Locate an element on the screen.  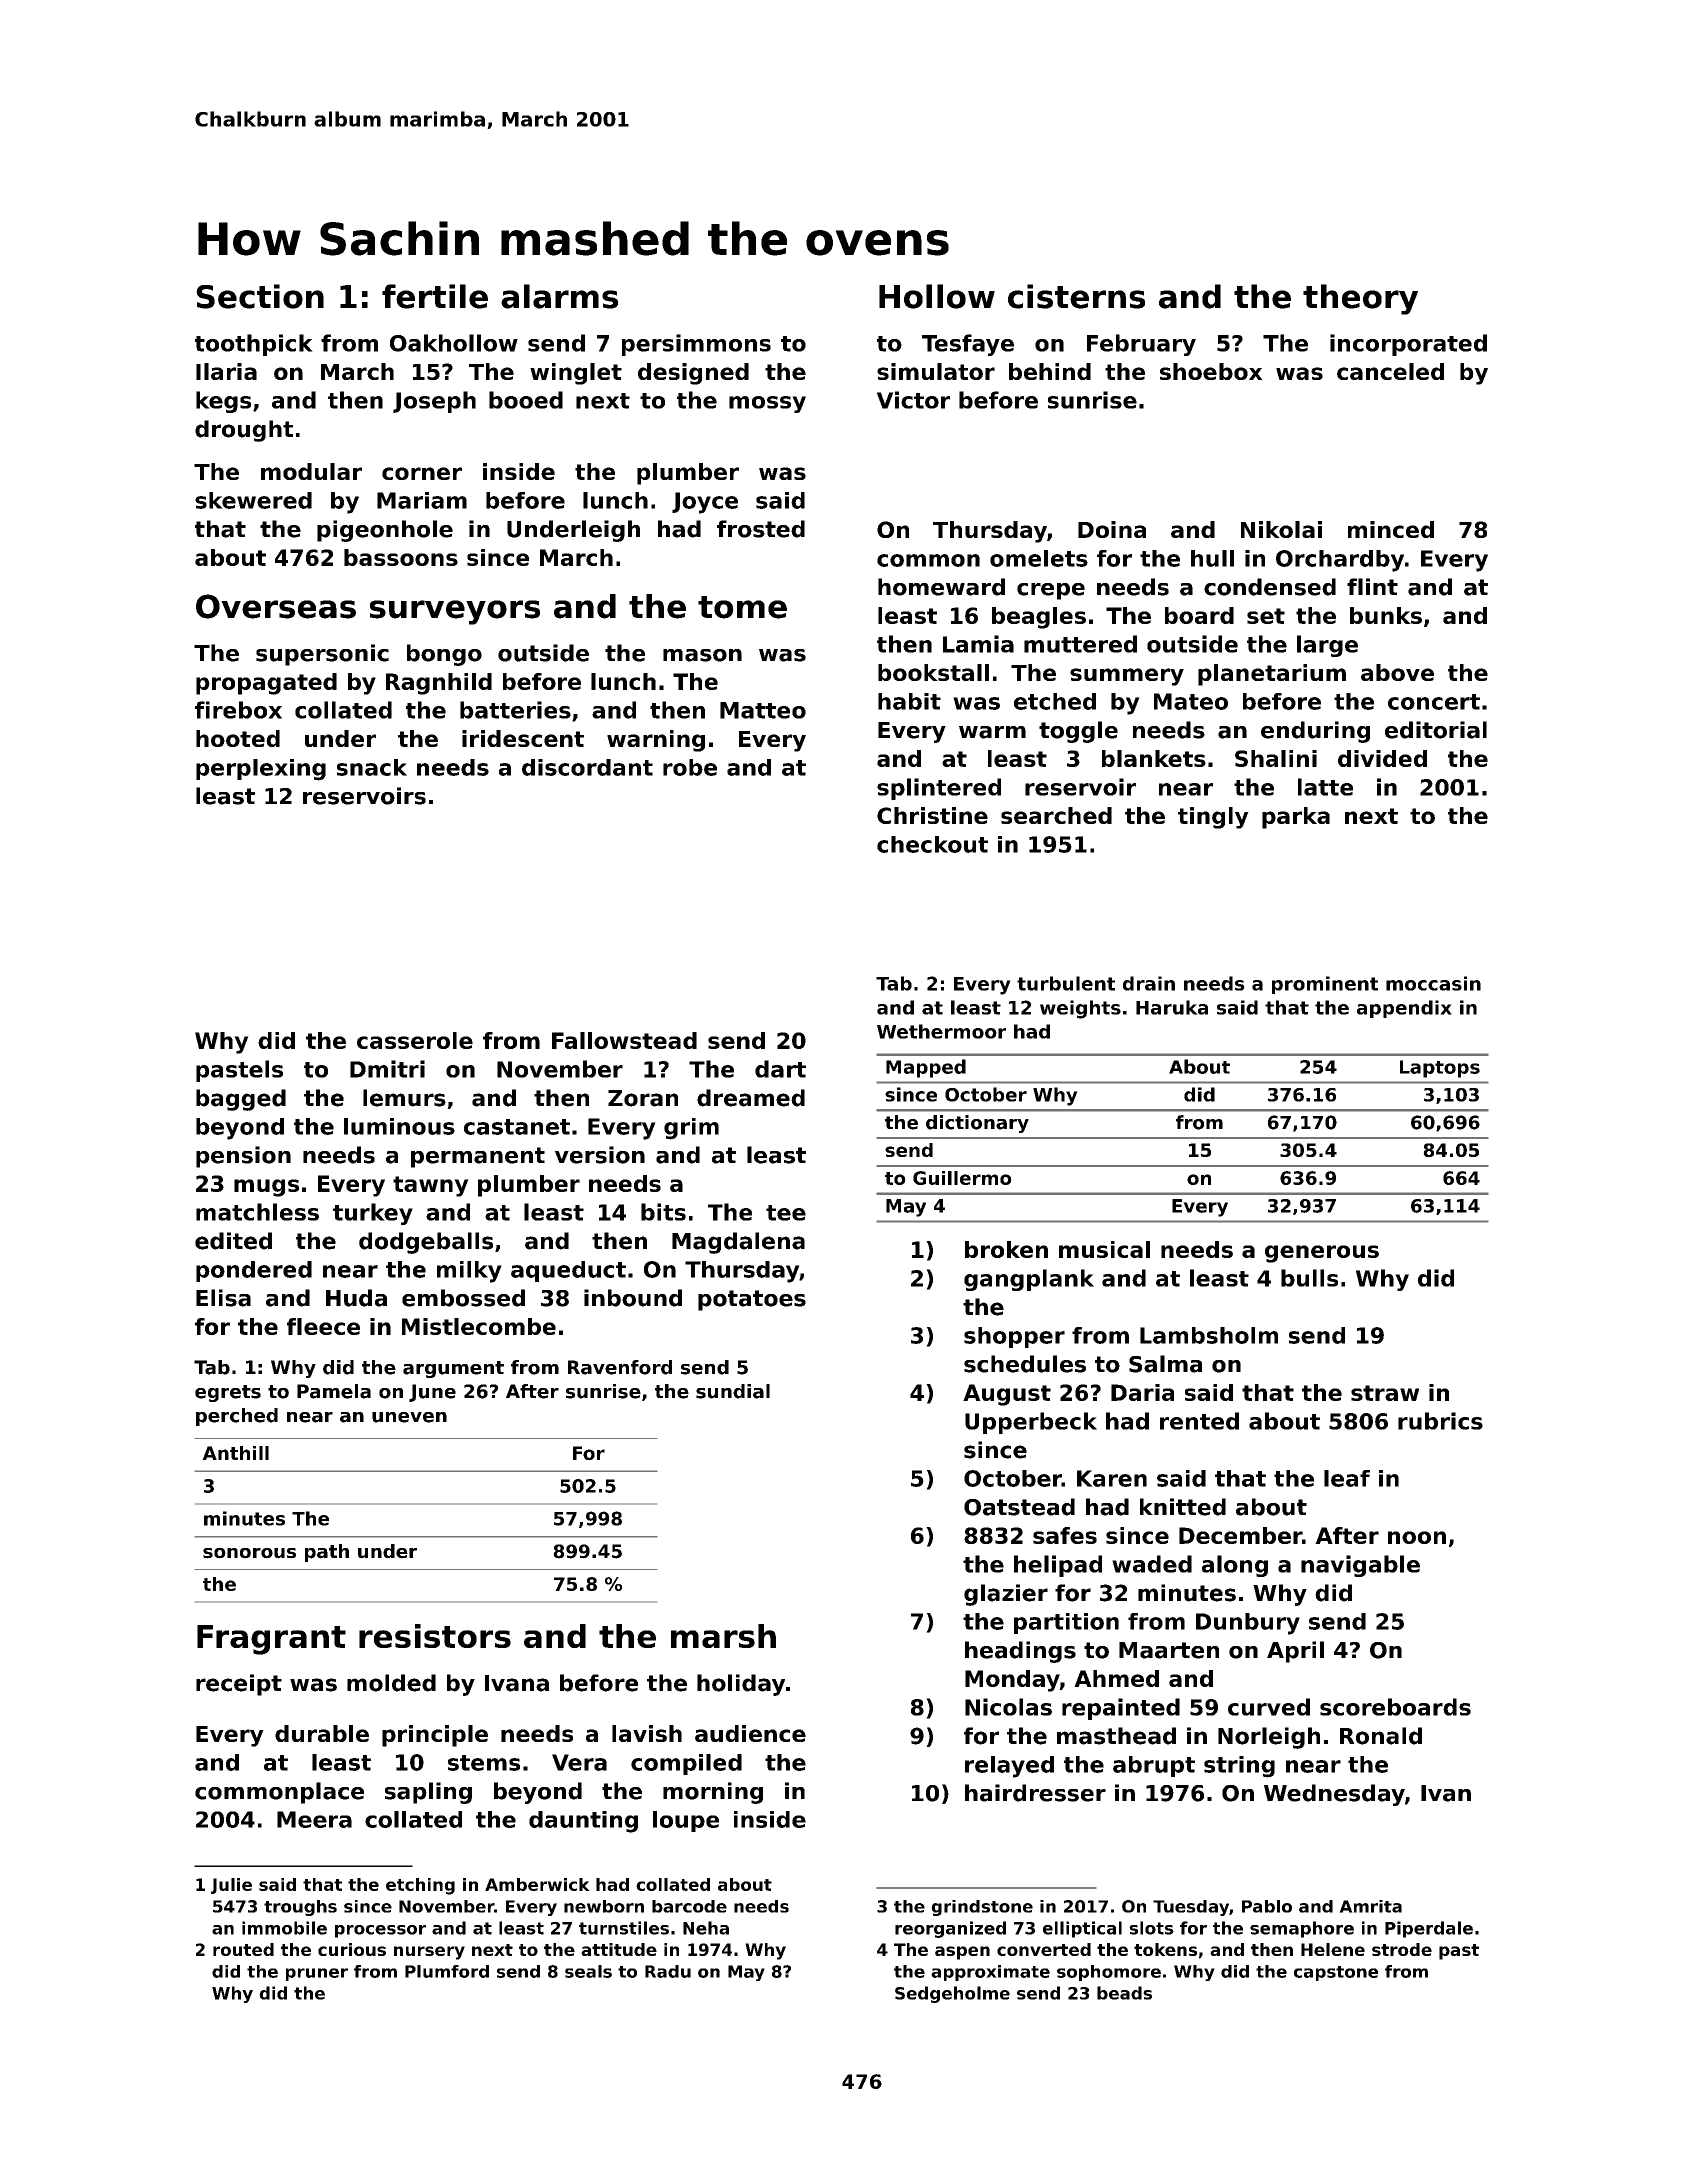
cisterns is located at coordinates (1076, 296).
